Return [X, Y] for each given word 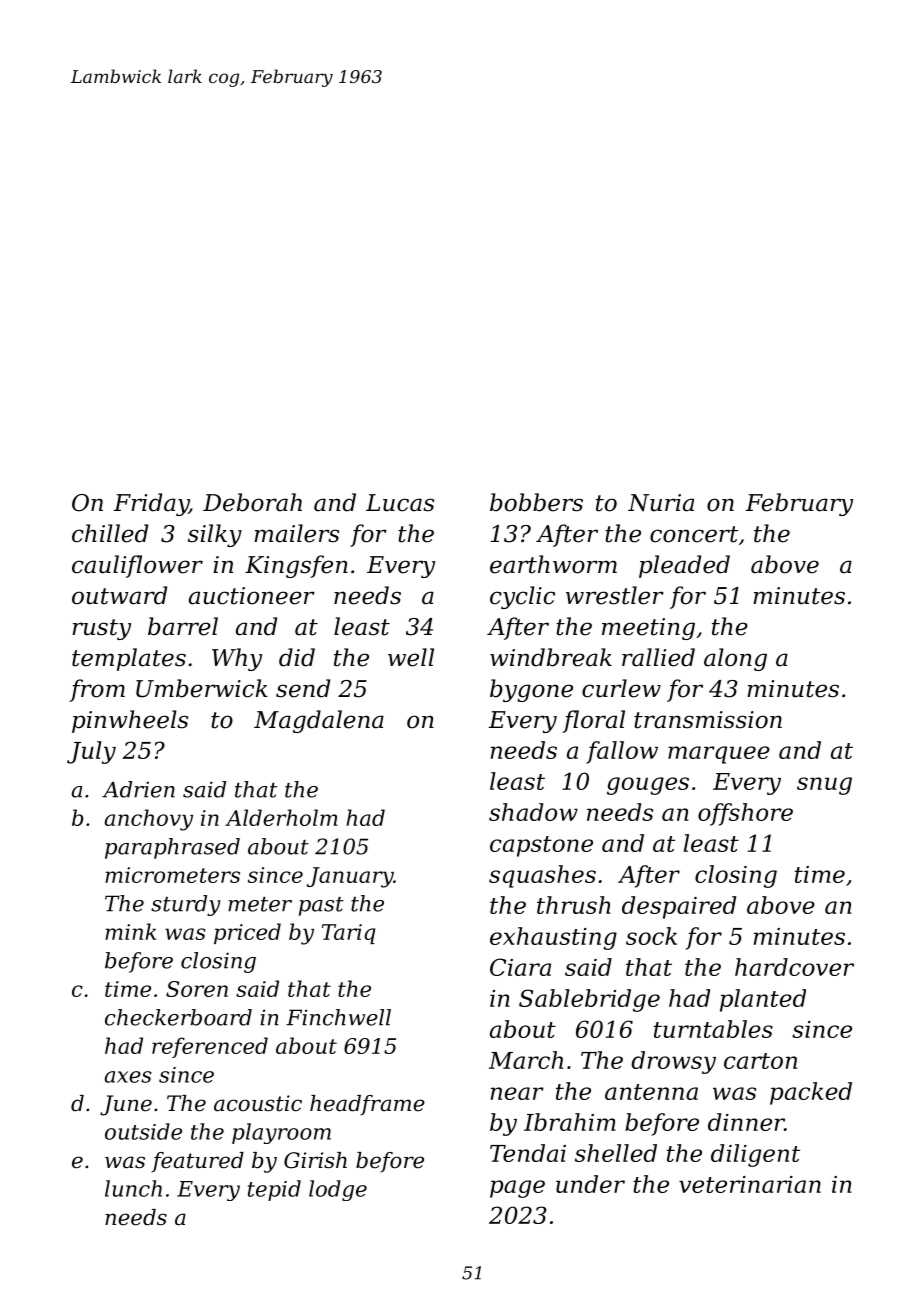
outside [143, 1131]
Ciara [520, 967]
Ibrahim [570, 1122]
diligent [755, 1155]
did [297, 657]
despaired [679, 907]
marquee [719, 755]
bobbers [536, 502]
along [735, 659]
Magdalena [319, 721]
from [97, 690]
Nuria [661, 503]
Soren [197, 989]
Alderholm [281, 817]
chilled [110, 533]
